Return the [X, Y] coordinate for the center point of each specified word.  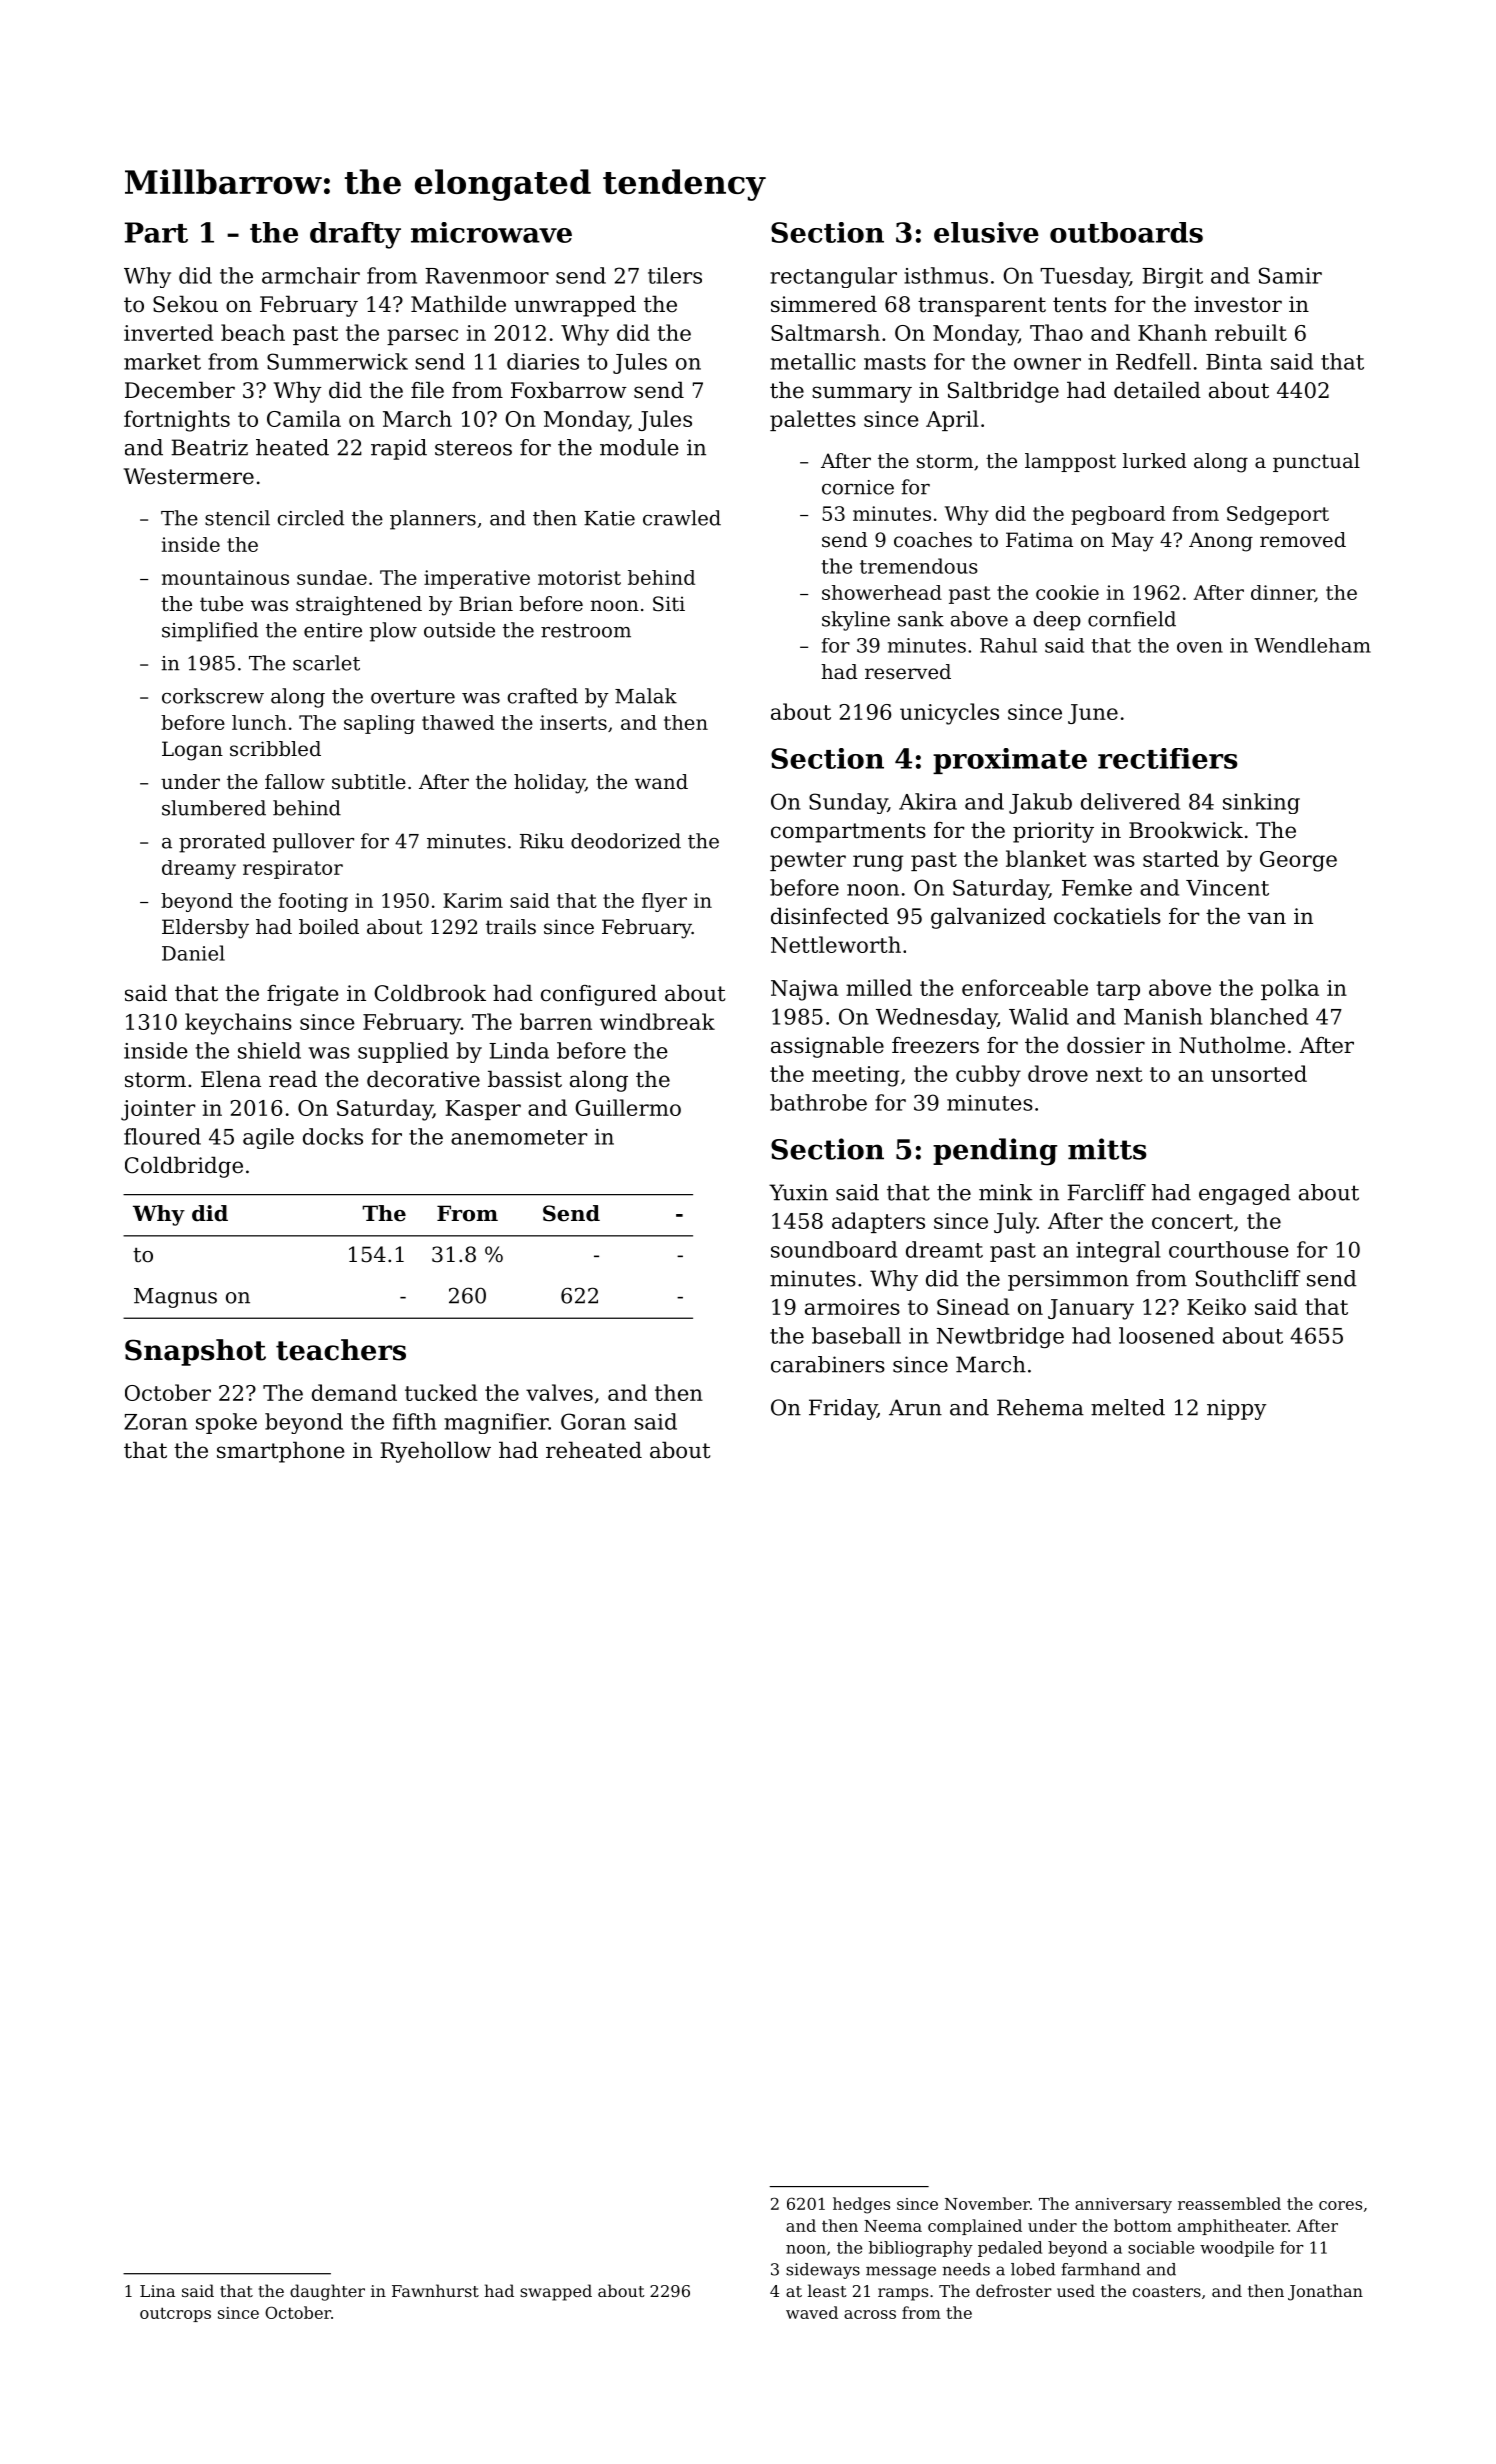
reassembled [1229, 2203]
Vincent [1227, 888]
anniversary [1123, 2206]
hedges [861, 2205]
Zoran [156, 1422]
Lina [157, 2291]
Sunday [848, 803]
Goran [593, 1421]
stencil [237, 518]
